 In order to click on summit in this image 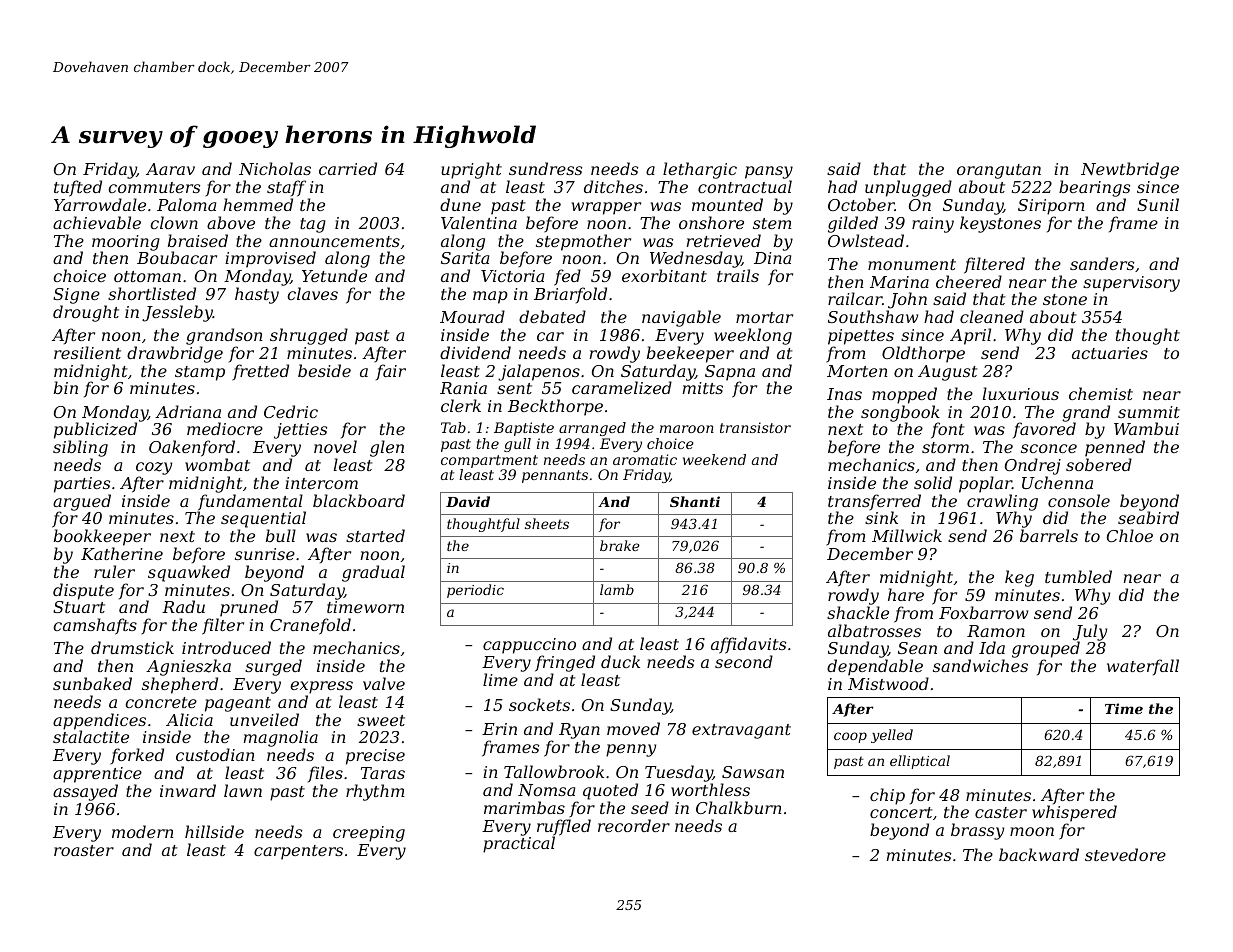, I will do `click(1149, 412)`.
